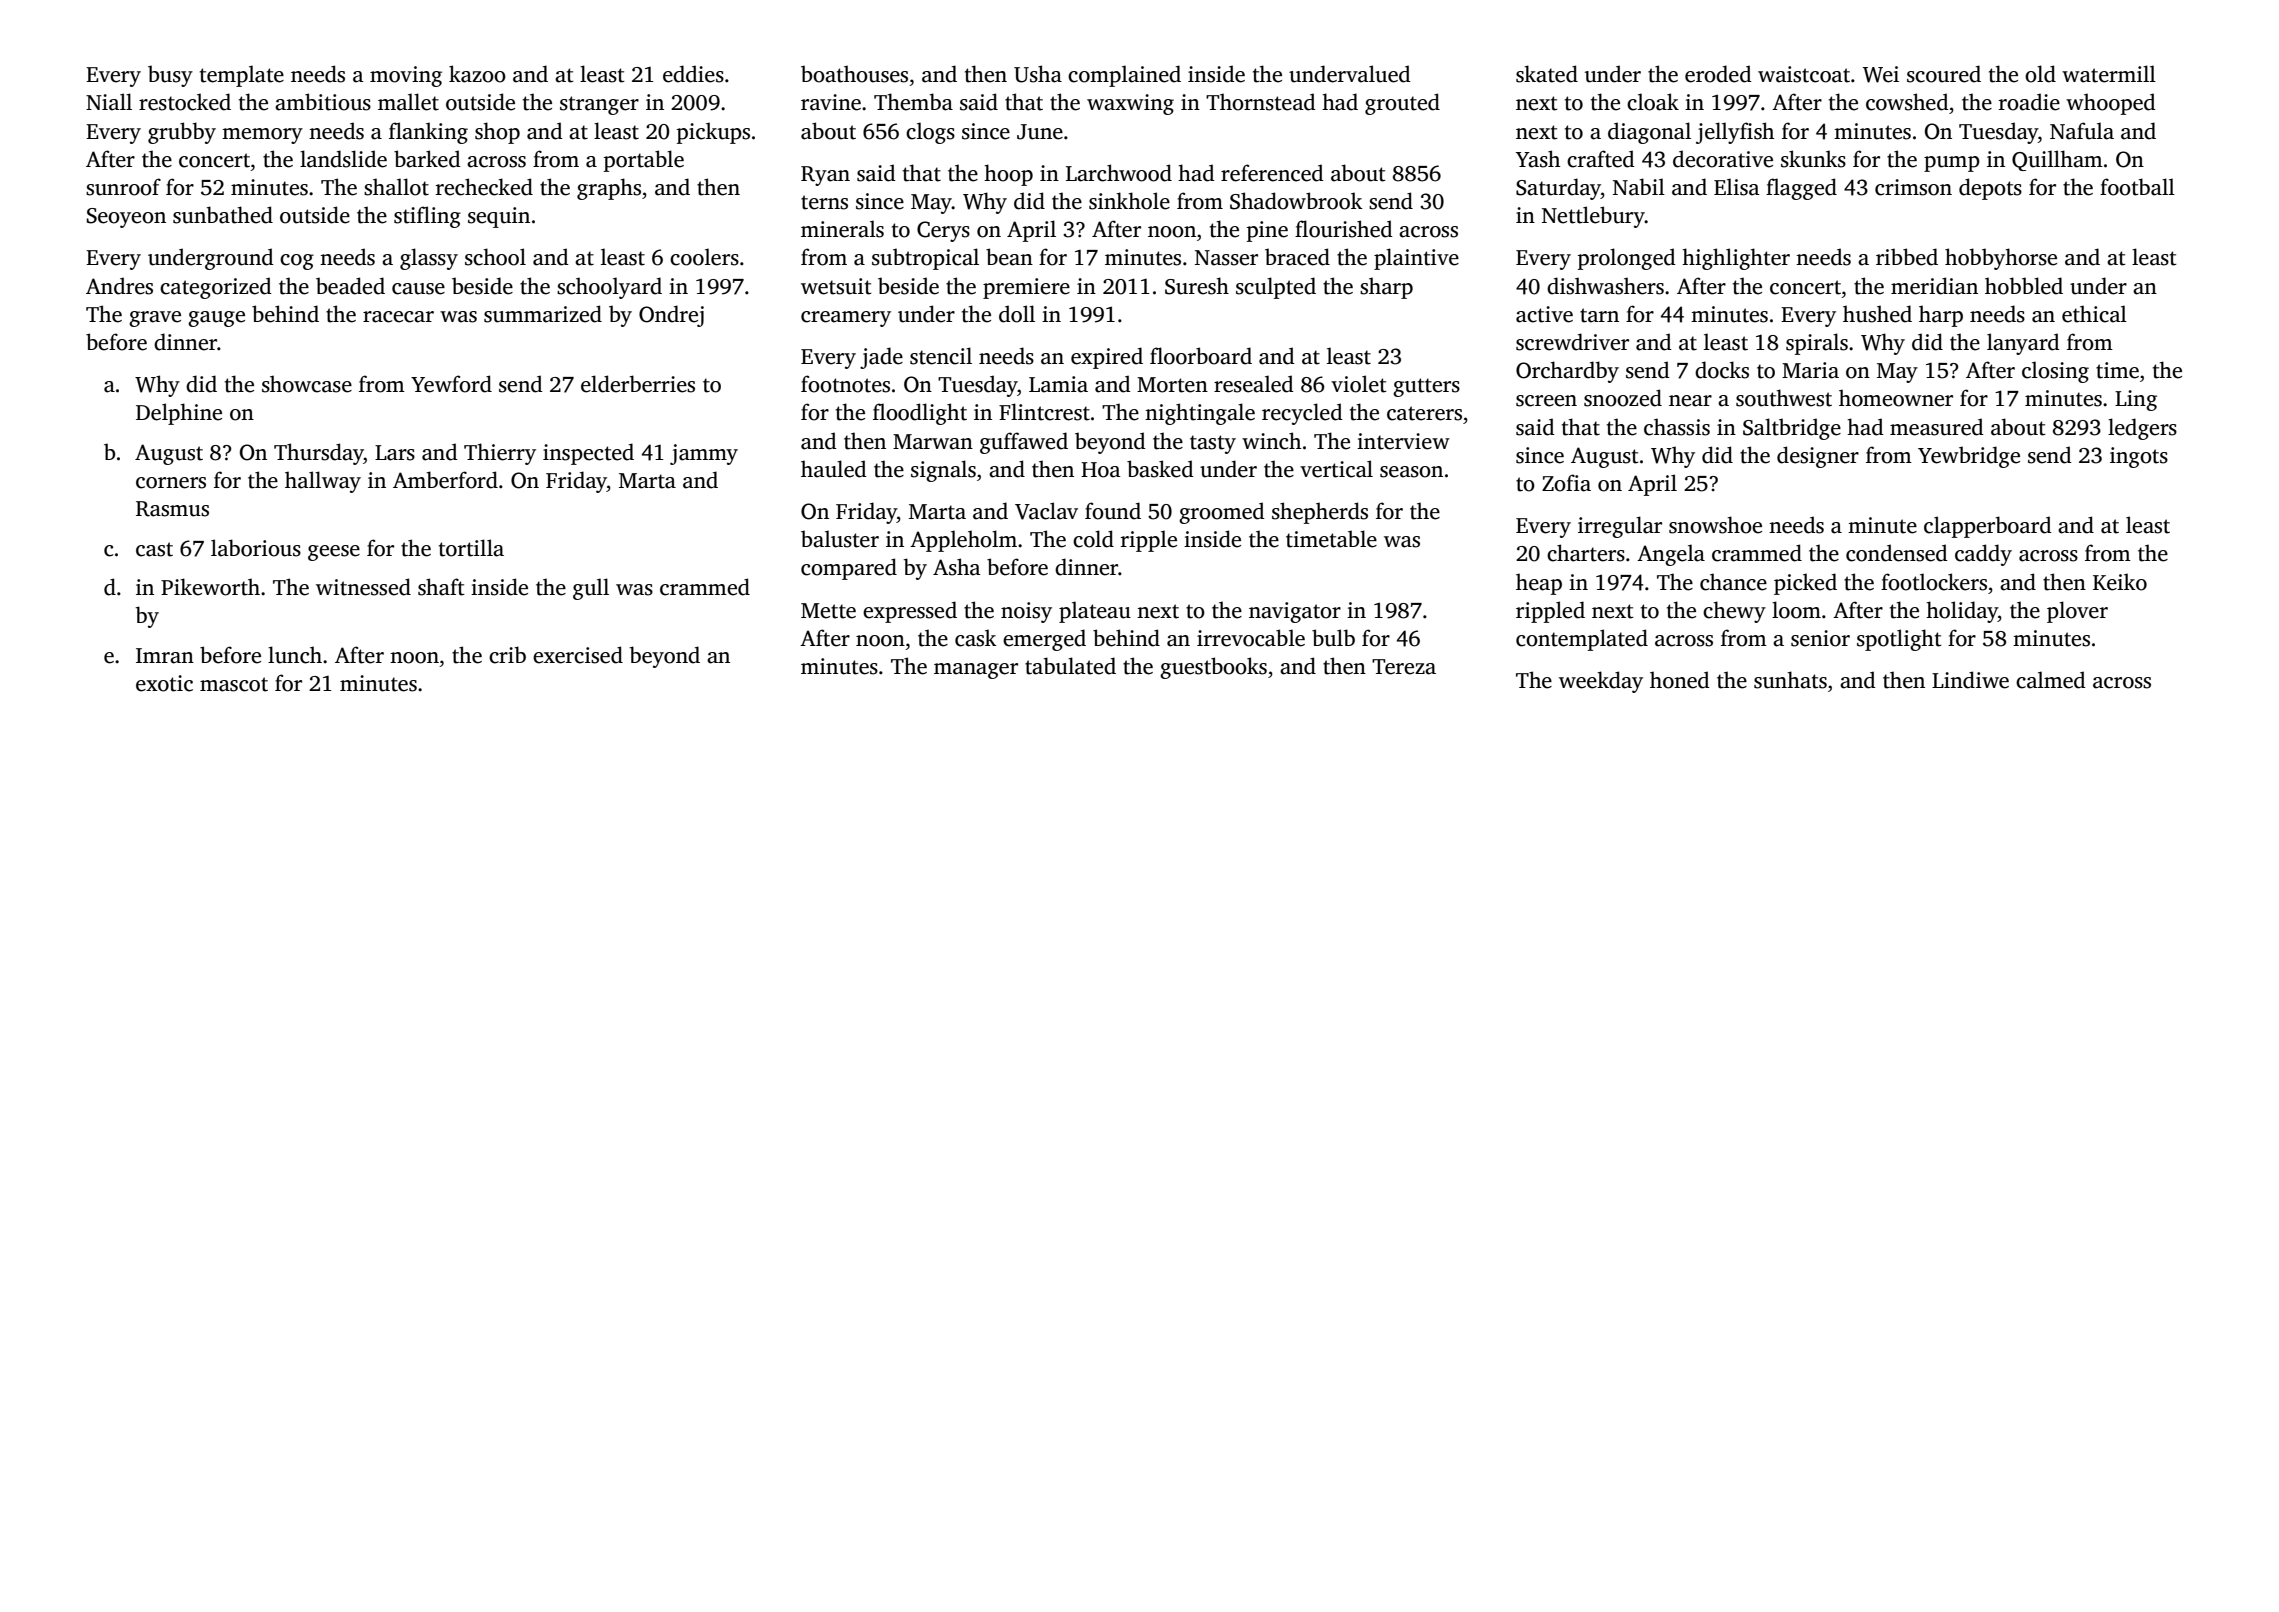  What do you see at coordinates (2055, 372) in the screenshot?
I see `closing` at bounding box center [2055, 372].
